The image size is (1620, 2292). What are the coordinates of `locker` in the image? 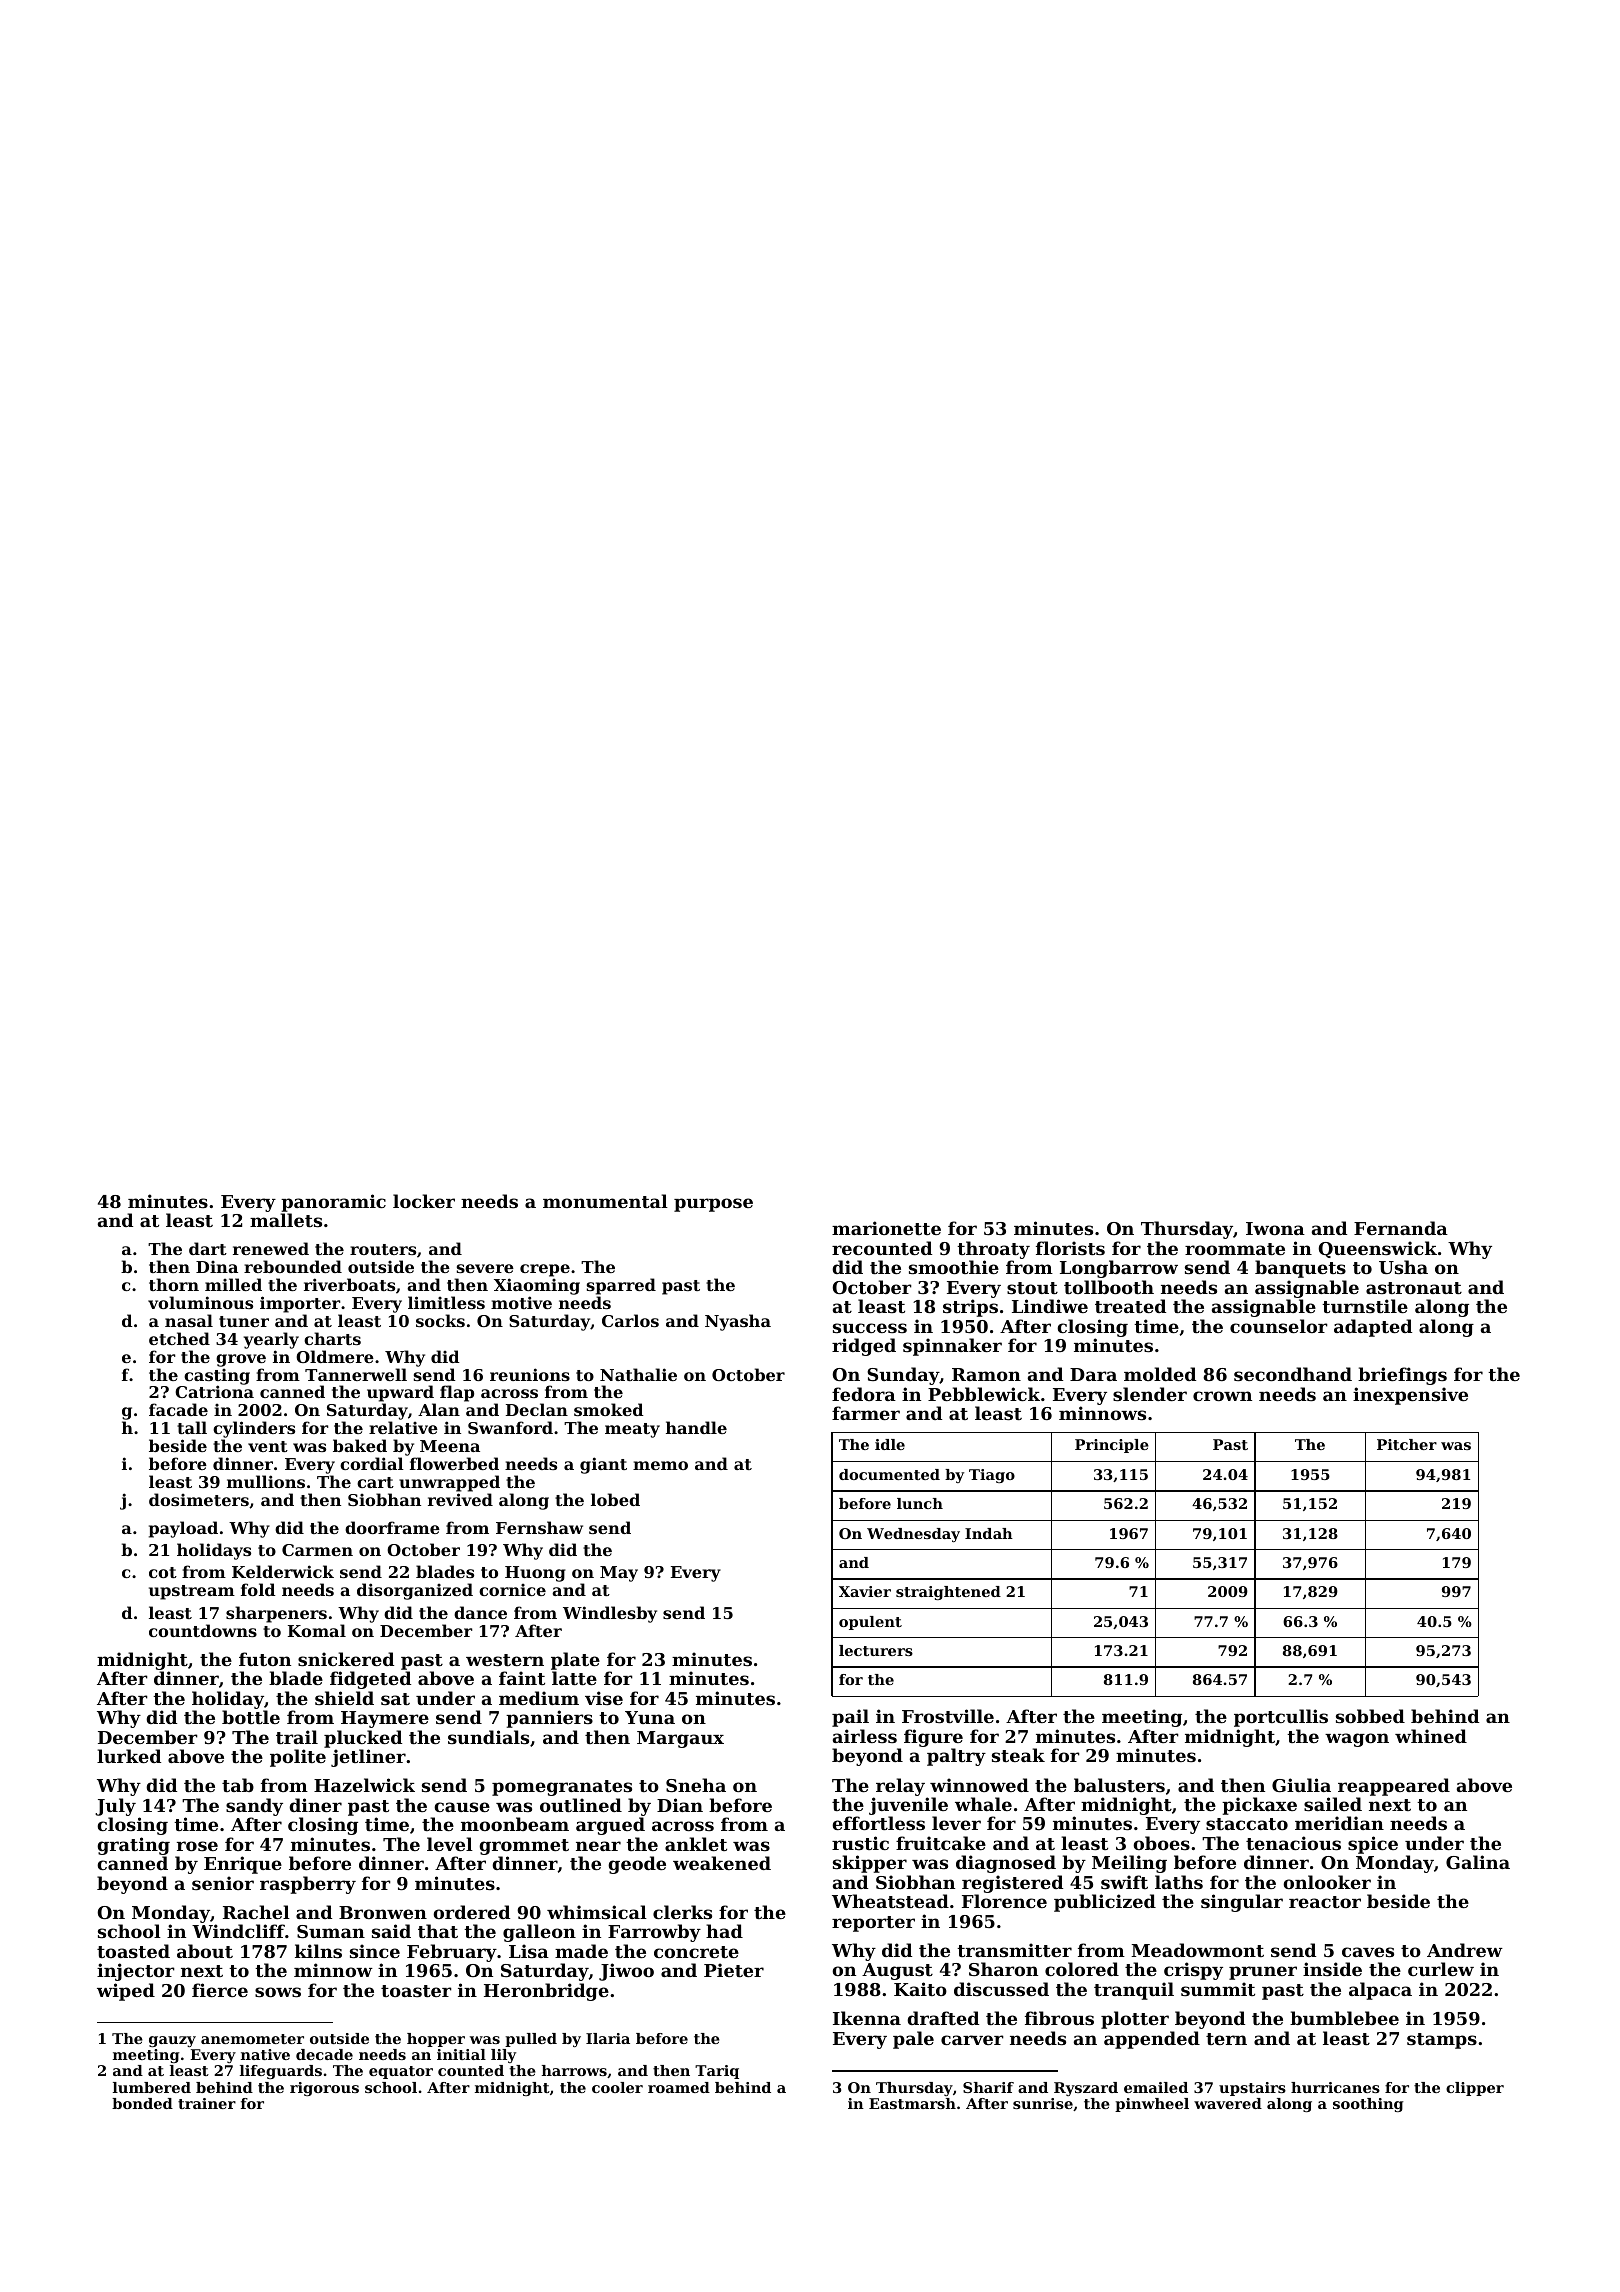 It's located at (424, 1201).
